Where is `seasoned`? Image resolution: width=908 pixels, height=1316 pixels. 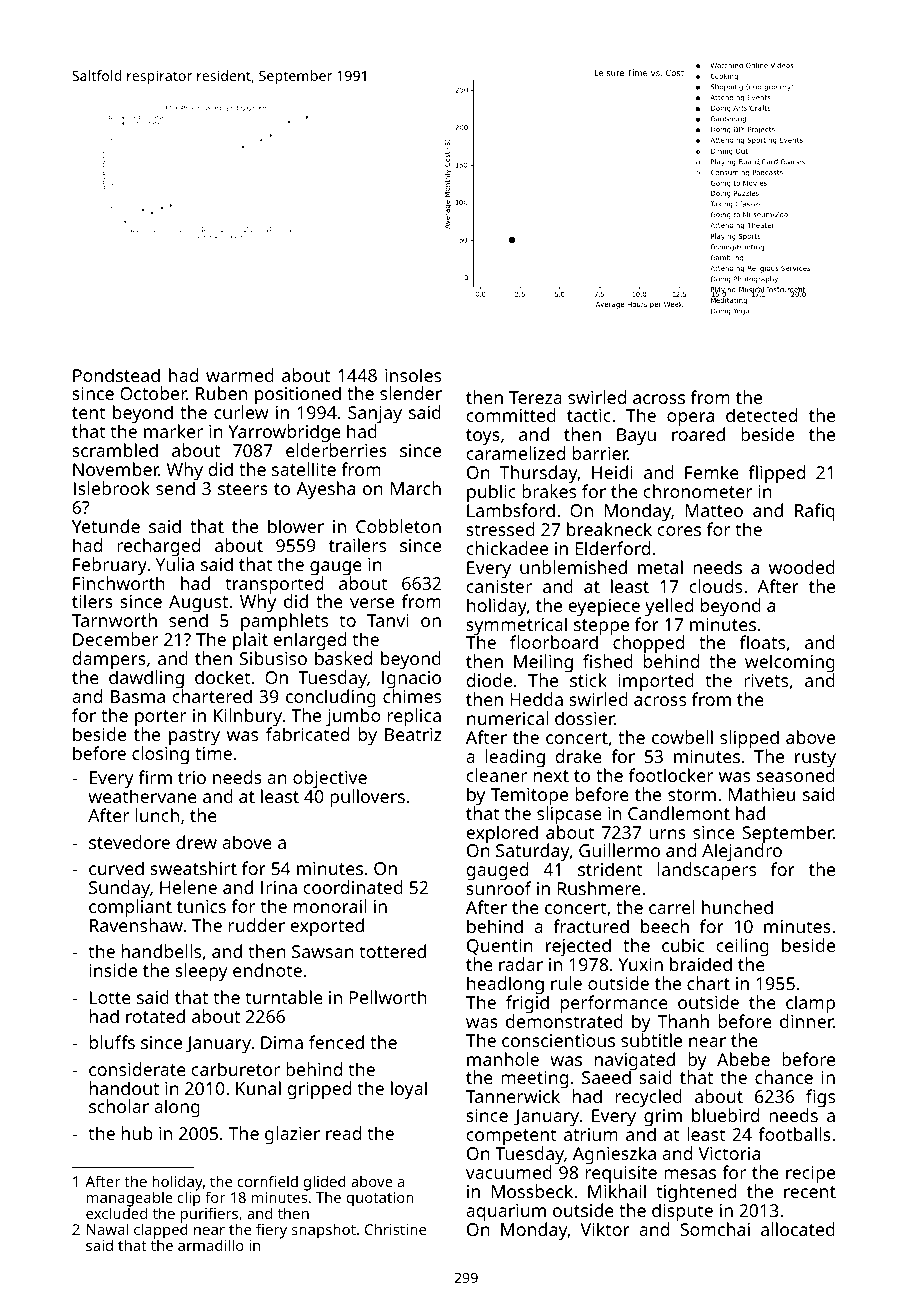
seasoned is located at coordinates (796, 775).
